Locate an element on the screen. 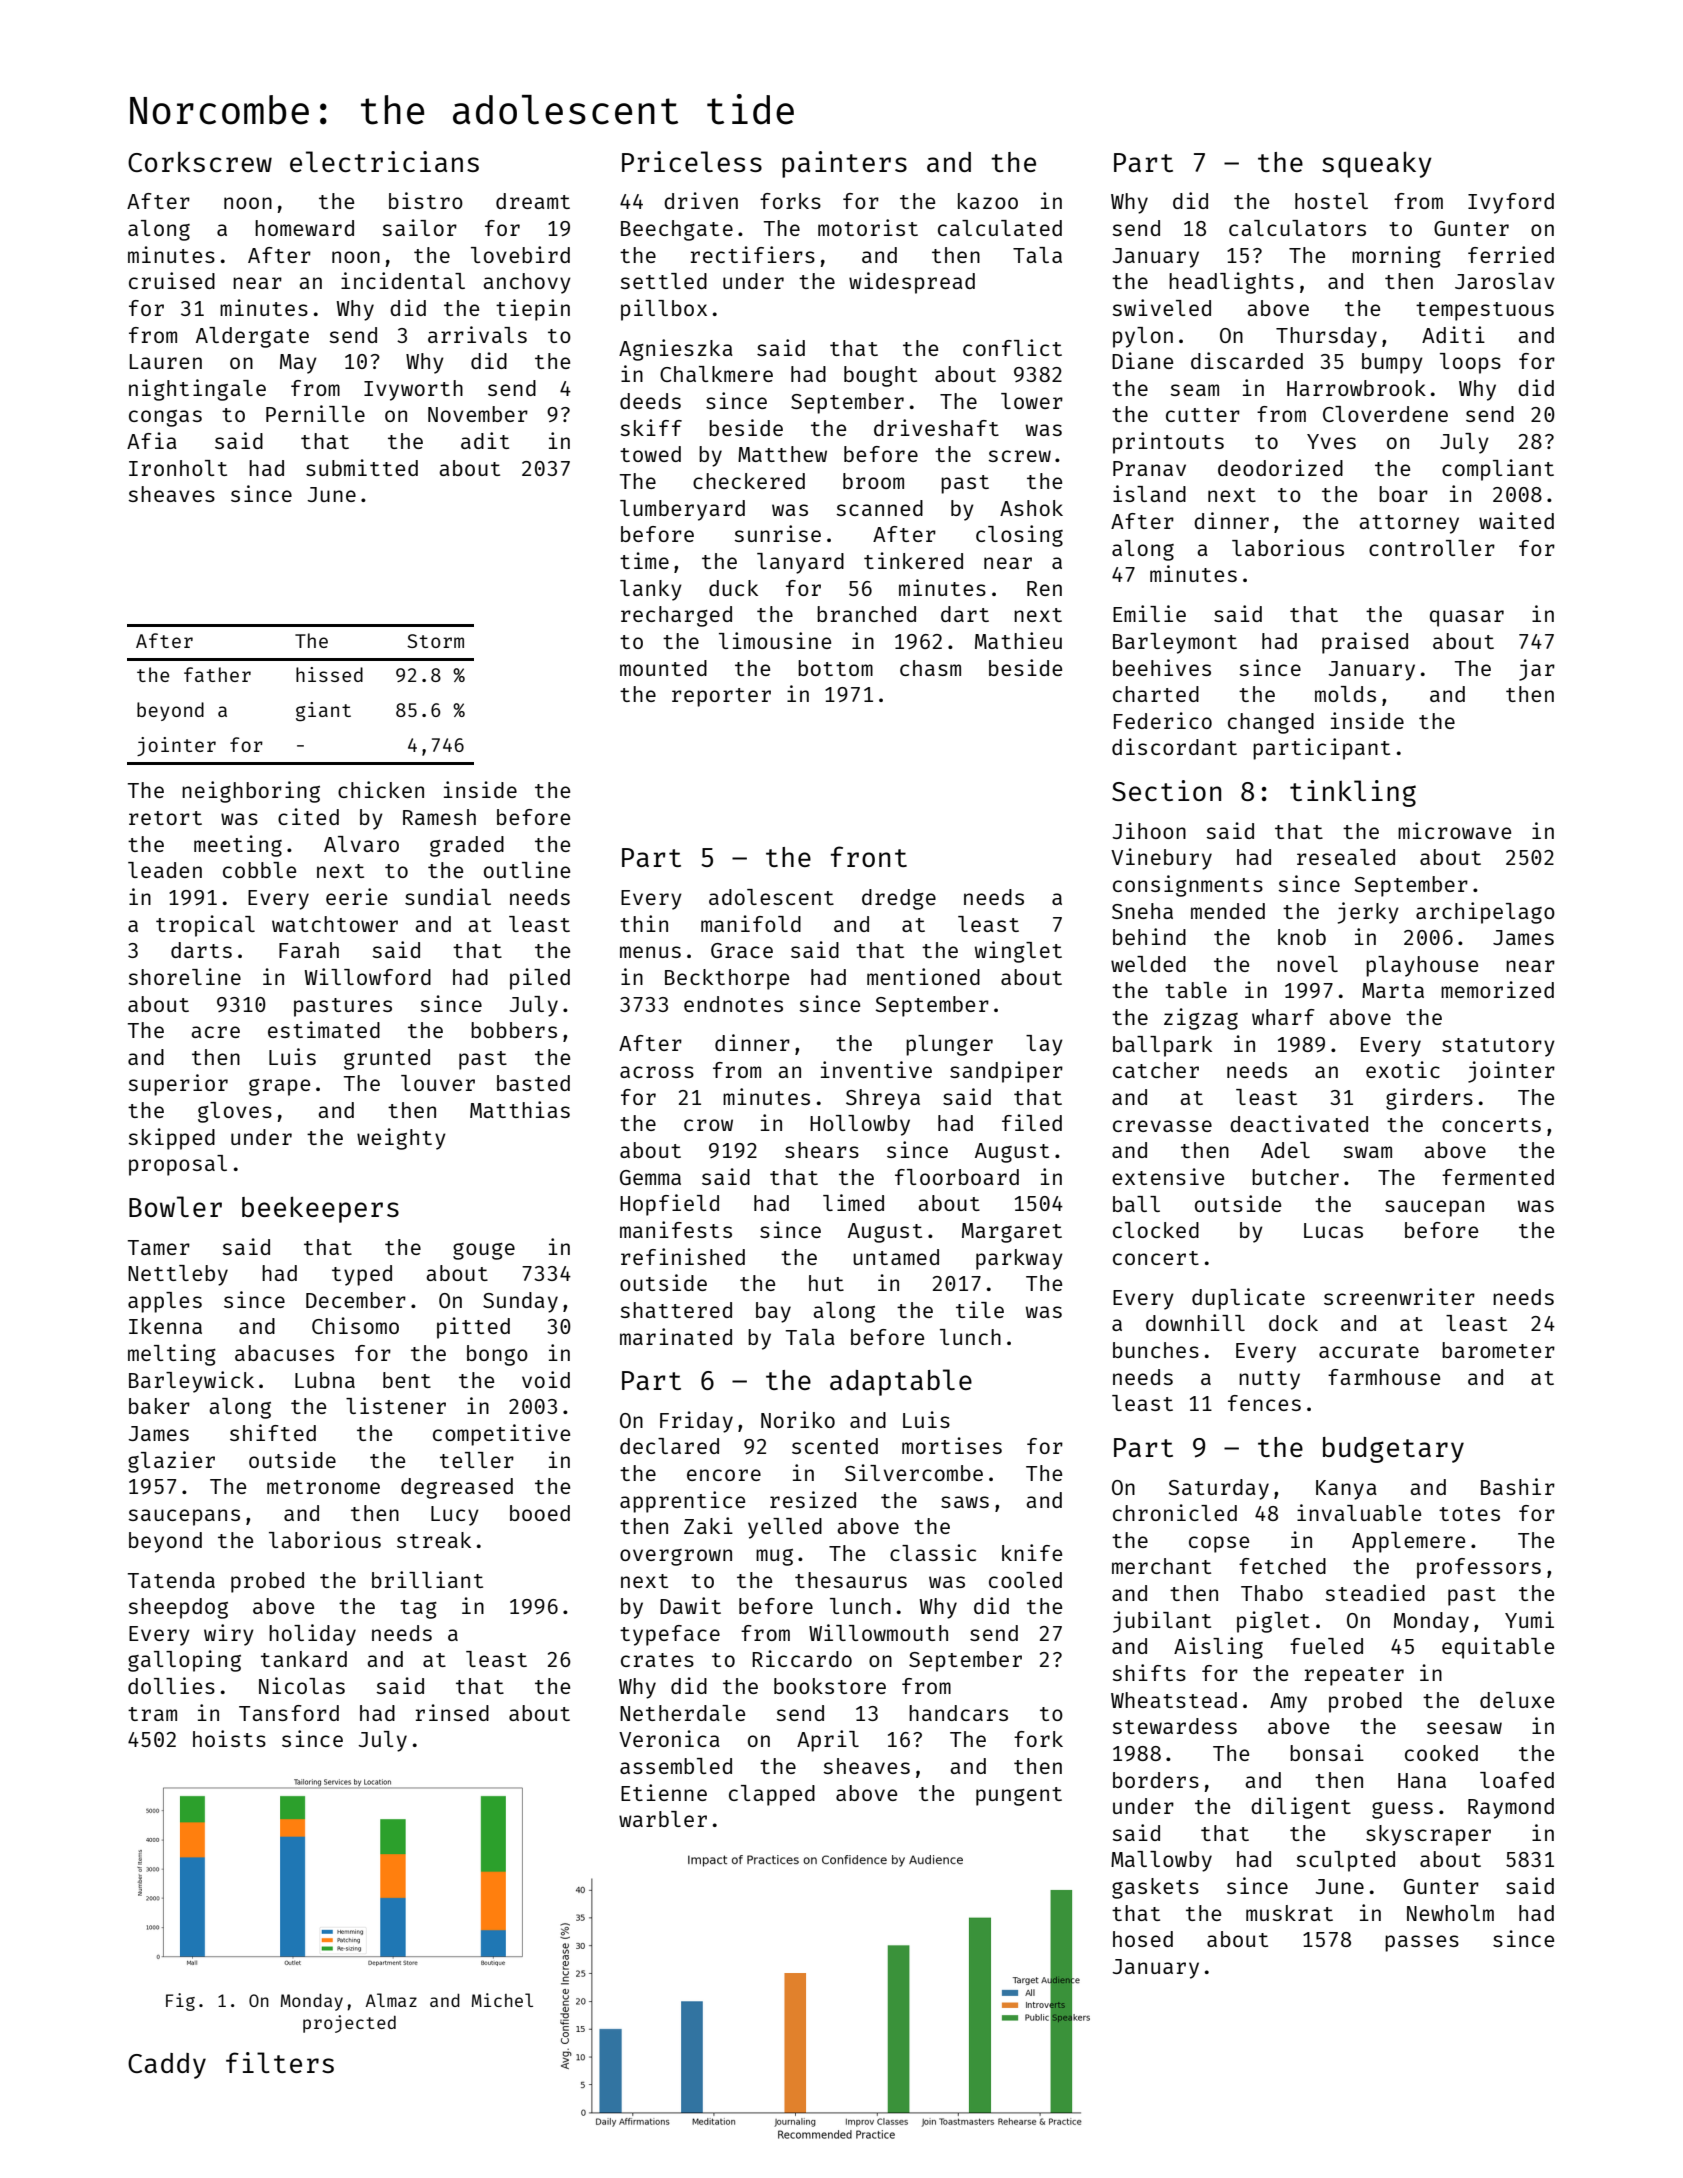 The height and width of the screenshot is (2178, 1683). warbler is located at coordinates (663, 1819).
